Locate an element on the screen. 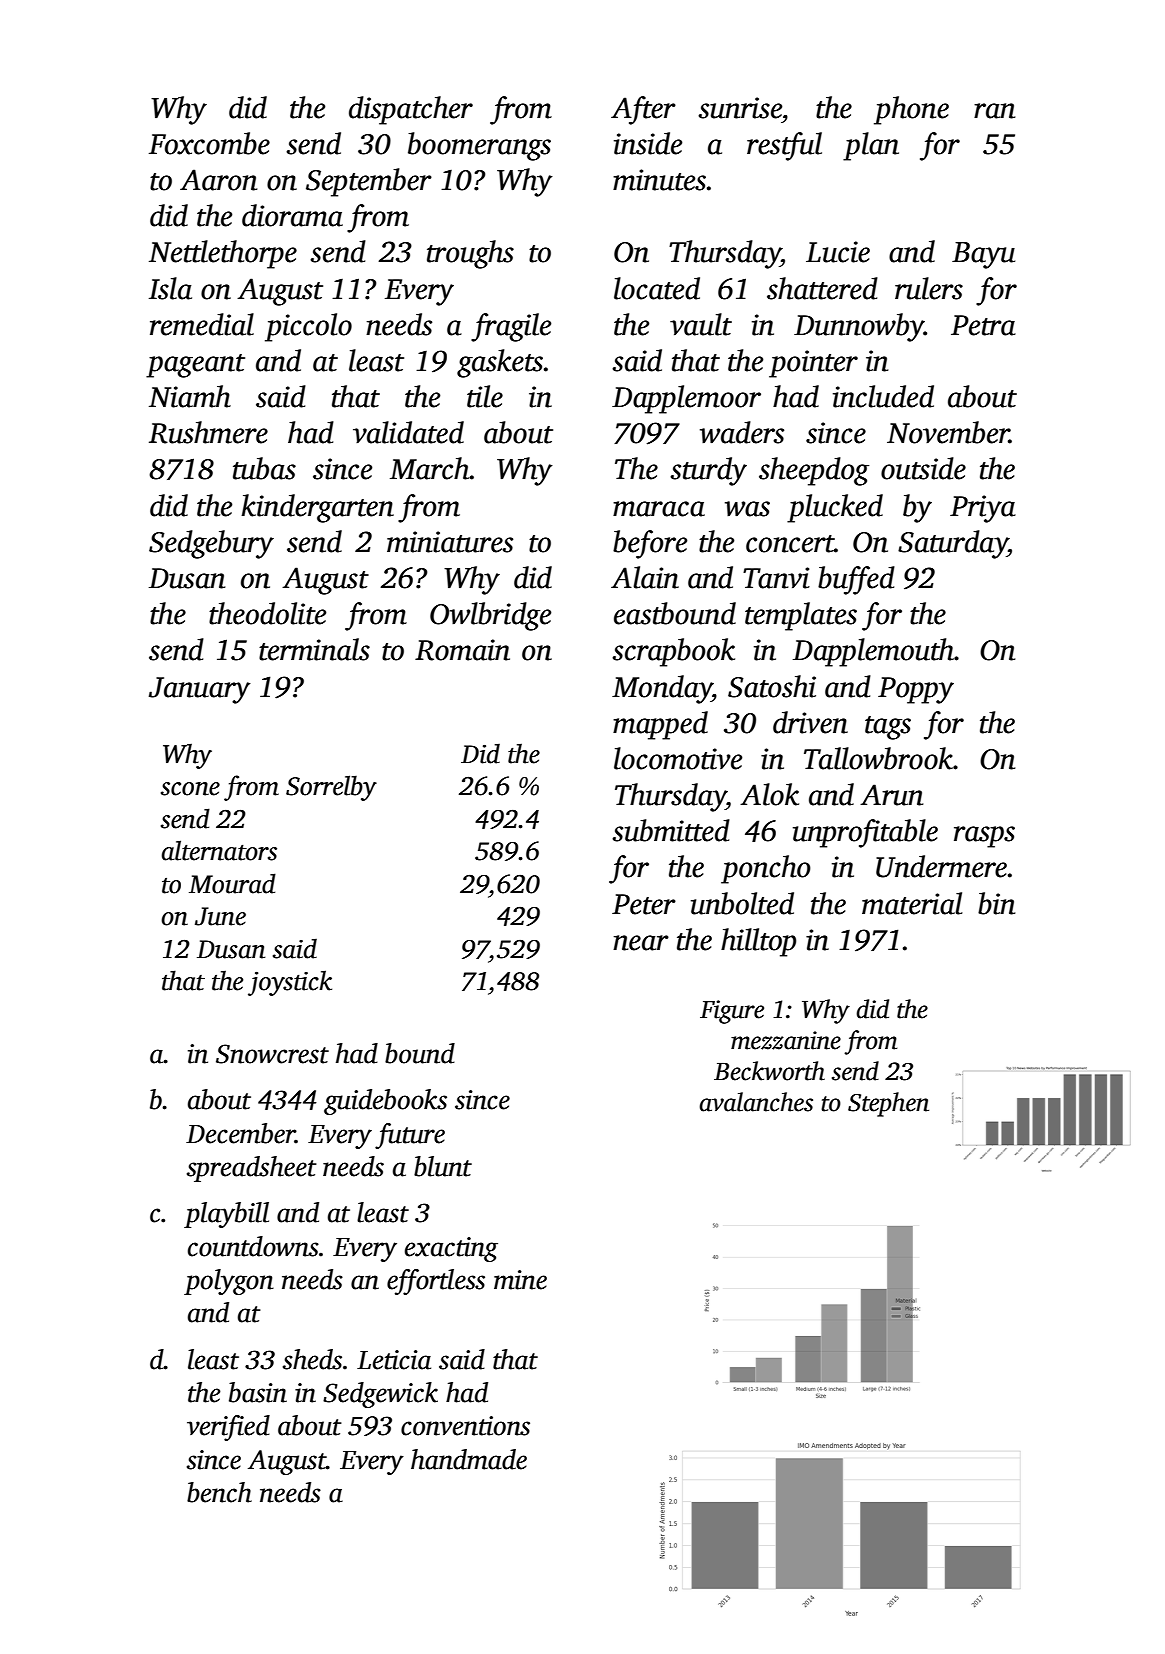  polygon is located at coordinates (229, 1282).
